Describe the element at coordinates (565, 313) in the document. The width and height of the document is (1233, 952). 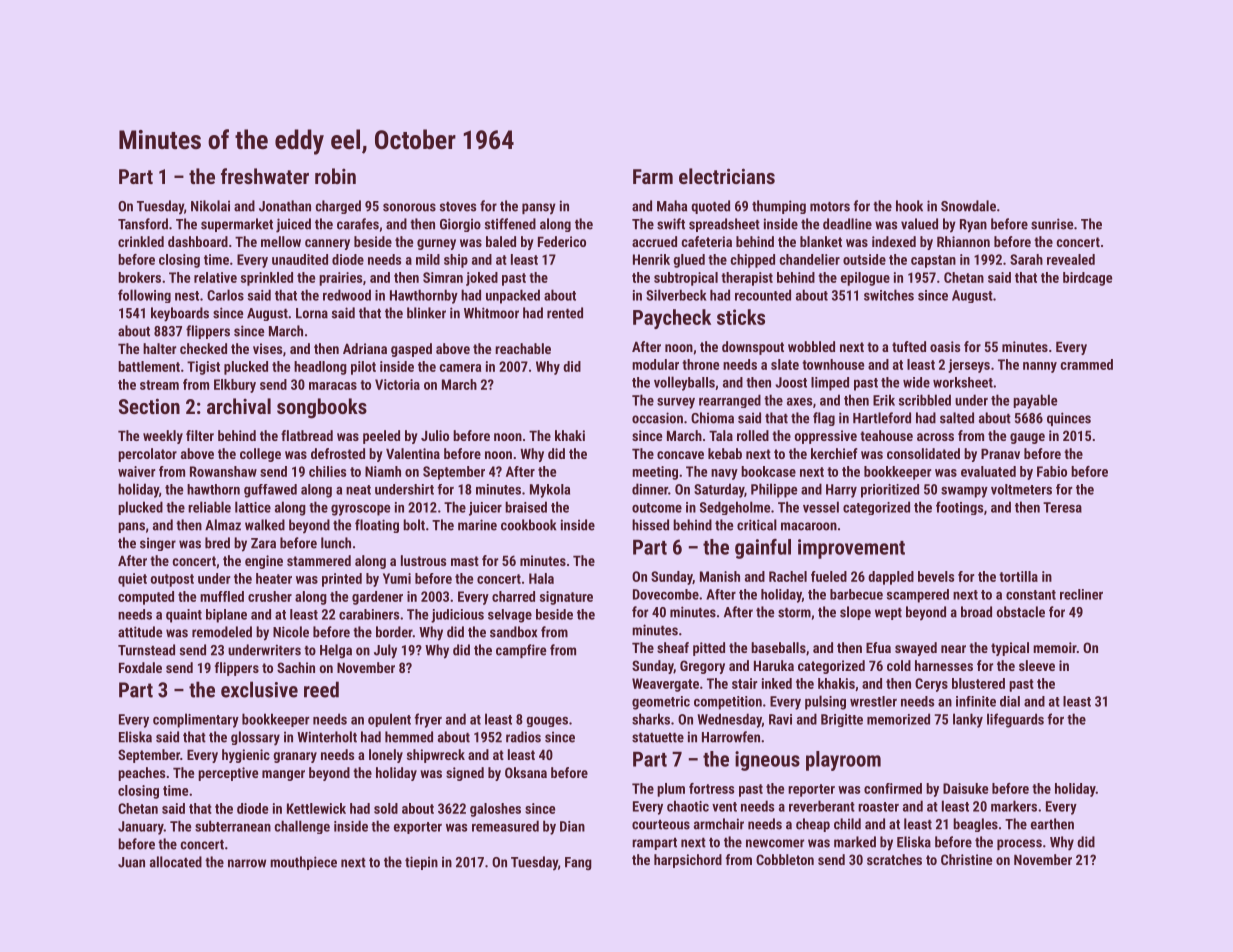
I see `rented` at that location.
